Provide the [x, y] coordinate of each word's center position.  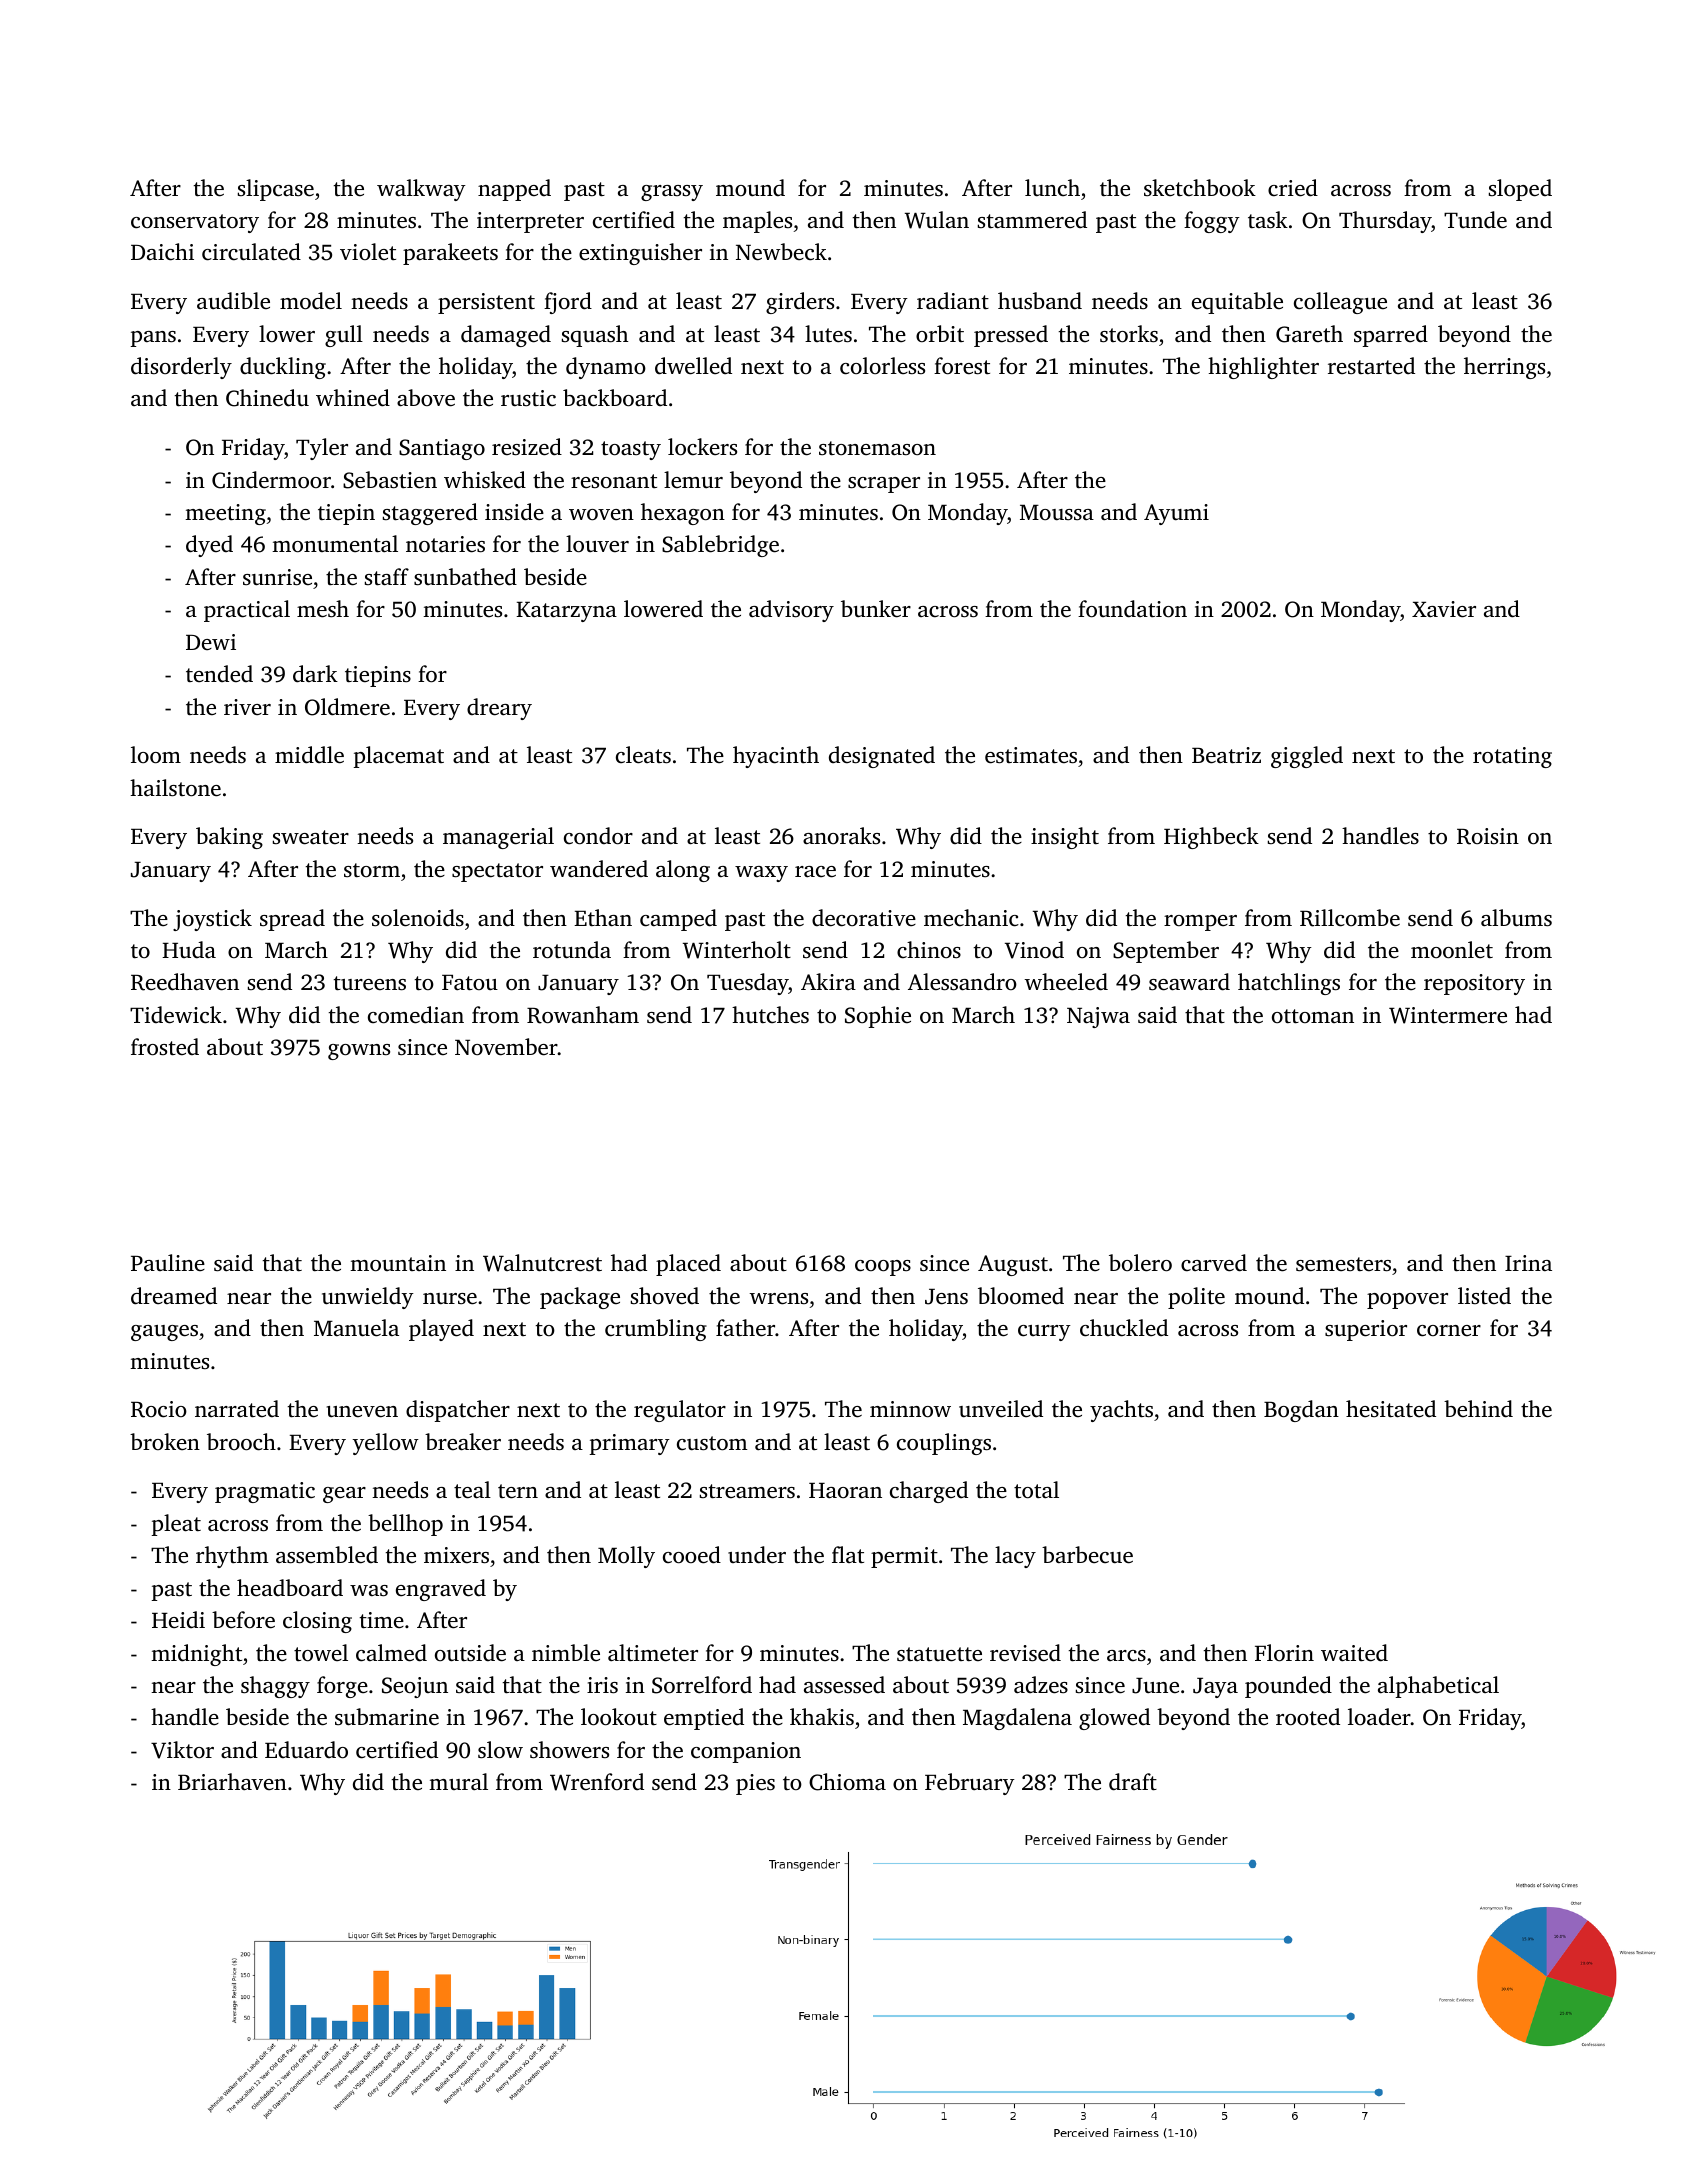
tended [219, 673]
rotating [1512, 757]
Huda [189, 949]
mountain [398, 1263]
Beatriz [1226, 755]
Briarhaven [232, 1781]
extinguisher [640, 254]
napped [514, 190]
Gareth [1309, 334]
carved [1214, 1263]
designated [882, 757]
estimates [1031, 755]
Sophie [878, 1017]
